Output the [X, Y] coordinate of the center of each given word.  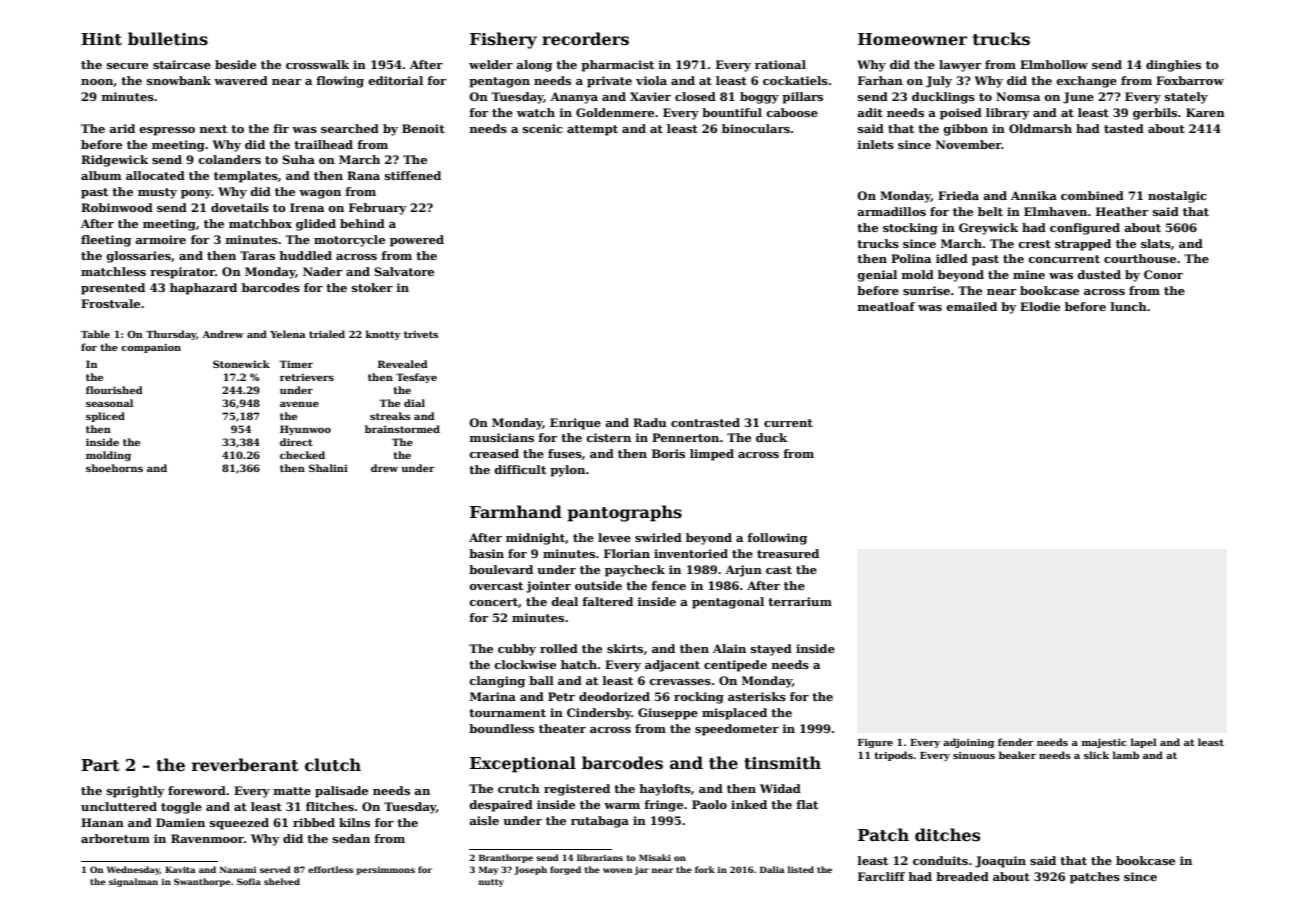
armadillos [891, 211]
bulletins [168, 39]
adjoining [968, 743]
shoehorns [114, 468]
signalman [133, 882]
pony [196, 194]
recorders [585, 39]
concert [493, 602]
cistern [608, 437]
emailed [971, 306]
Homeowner [912, 39]
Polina [911, 258]
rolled [559, 648]
